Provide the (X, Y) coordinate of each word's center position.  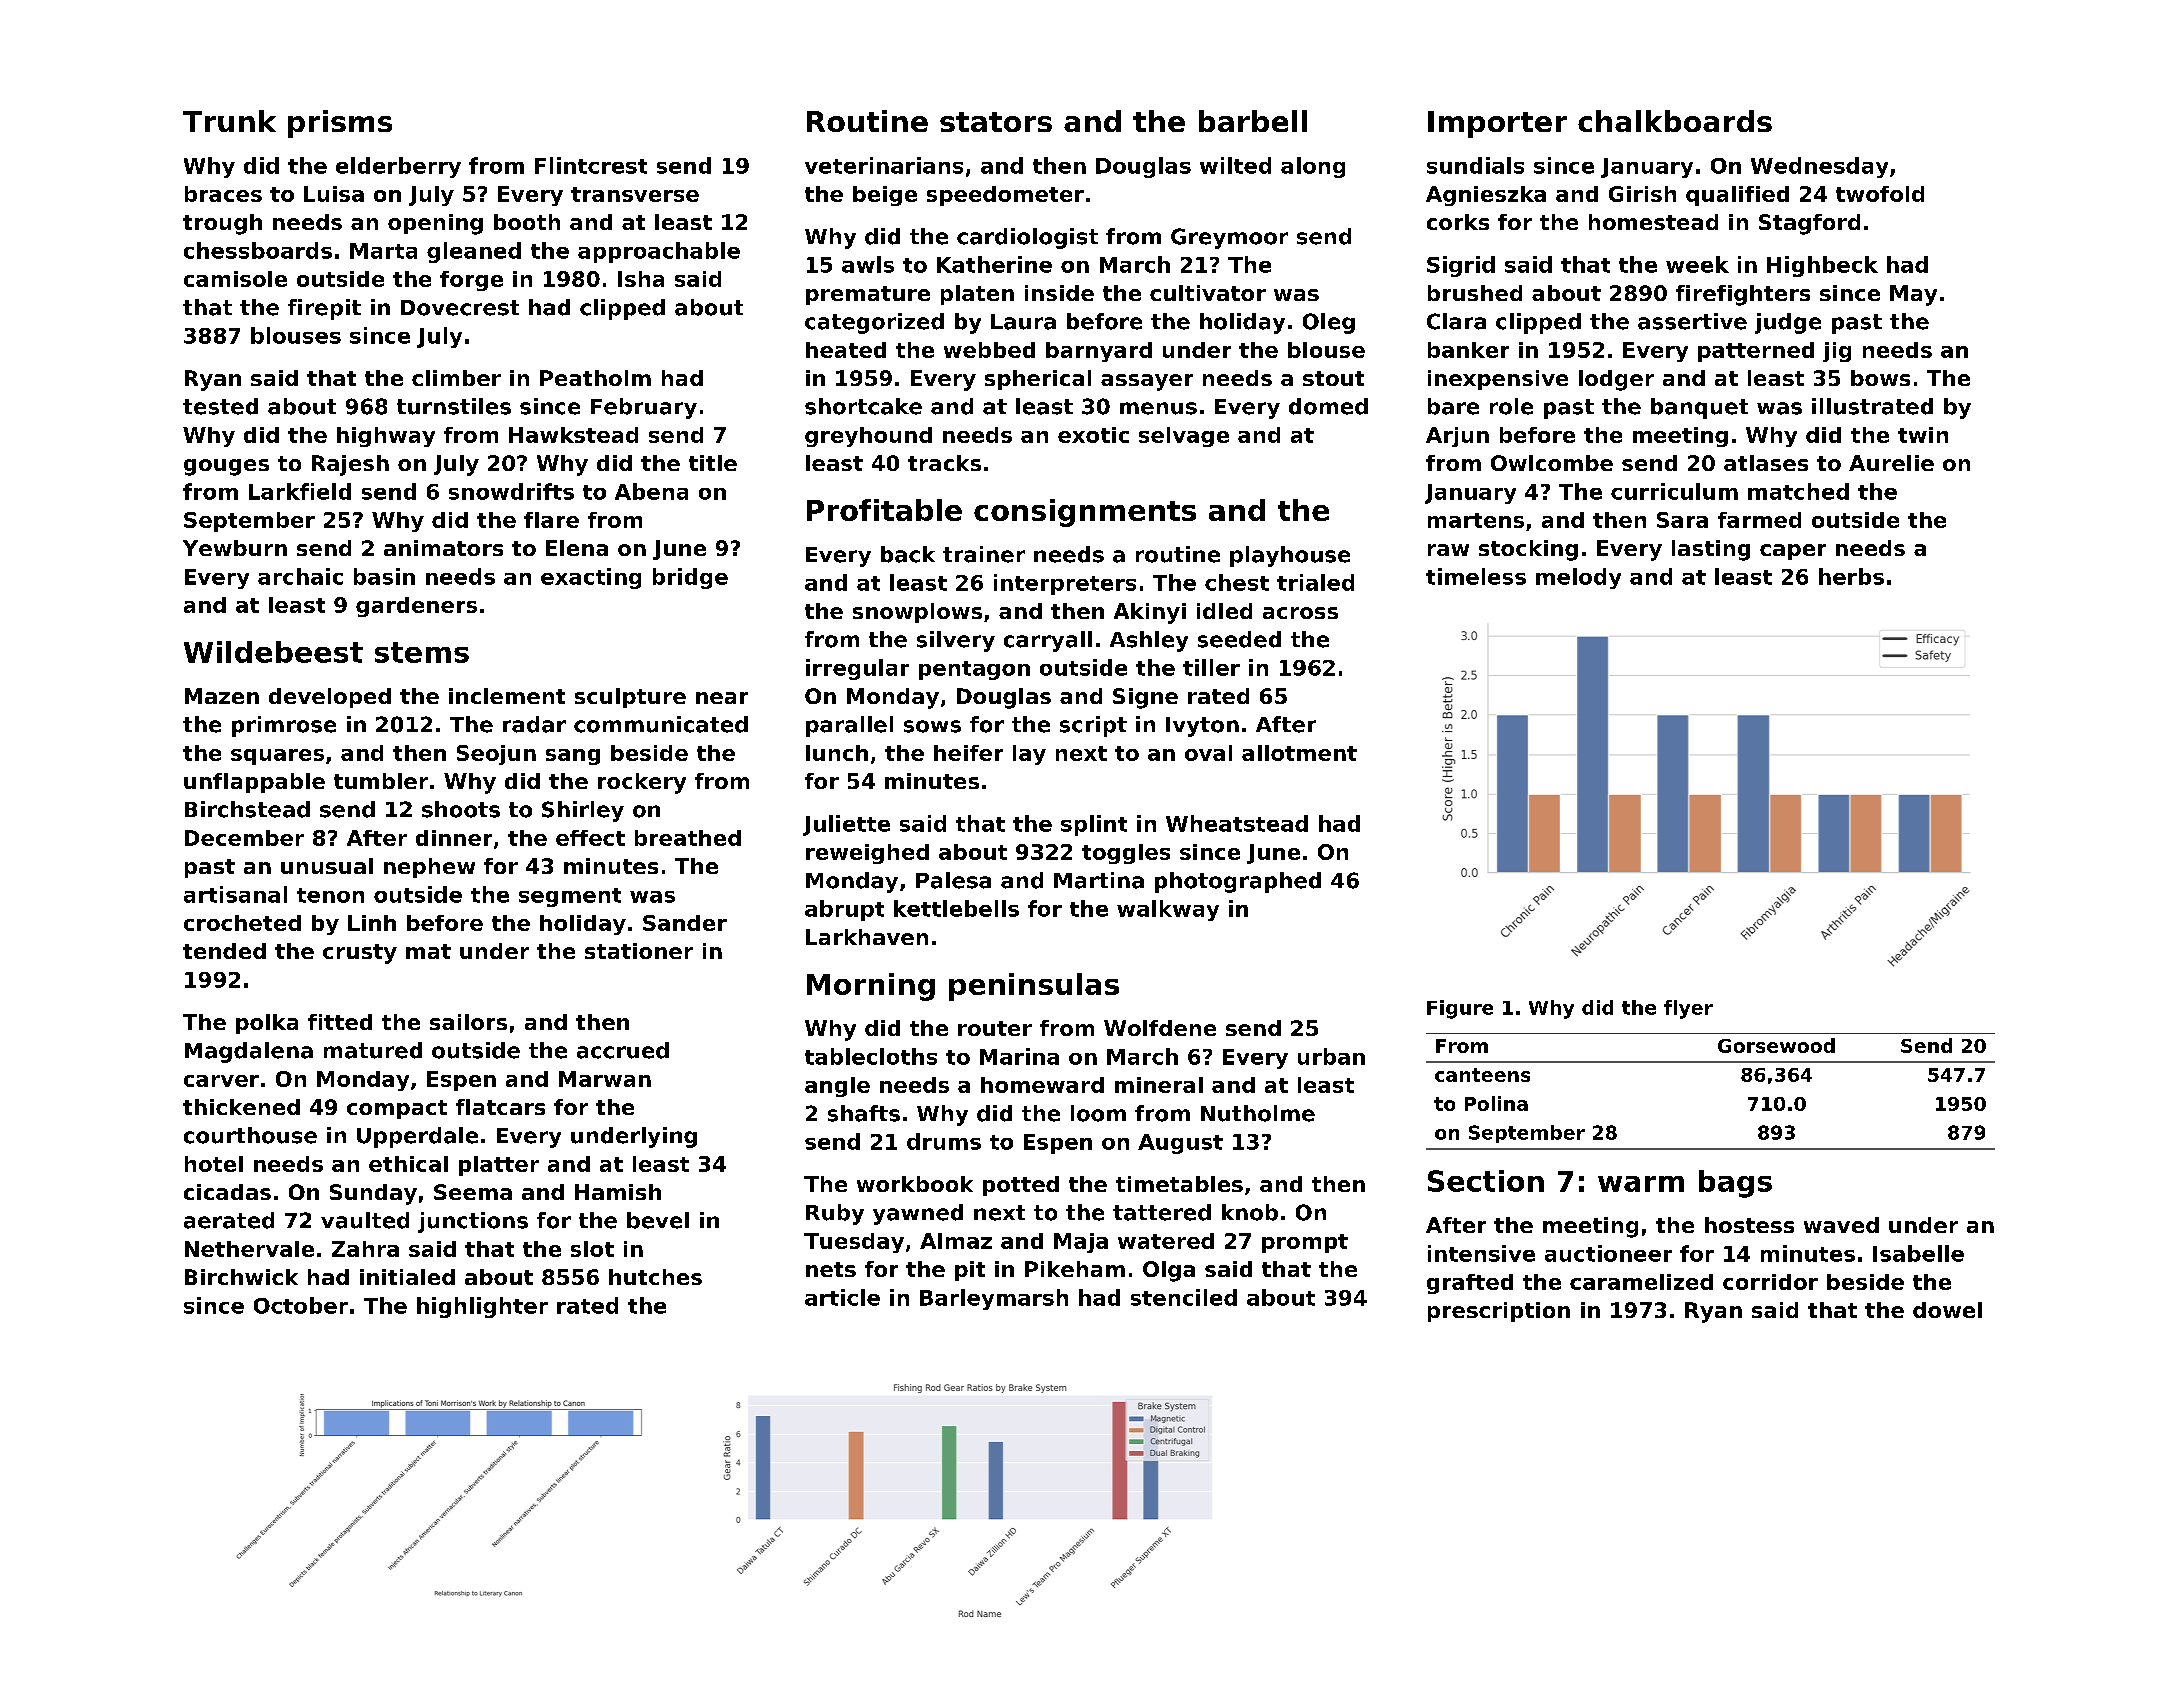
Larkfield (300, 491)
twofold (1880, 194)
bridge (690, 578)
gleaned (474, 252)
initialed (407, 1277)
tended (224, 951)
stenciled (1184, 1297)
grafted (1470, 1284)
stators (996, 122)
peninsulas (1034, 987)
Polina (1496, 1103)
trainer (984, 554)
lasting (1711, 550)
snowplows (917, 613)
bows (1880, 378)
